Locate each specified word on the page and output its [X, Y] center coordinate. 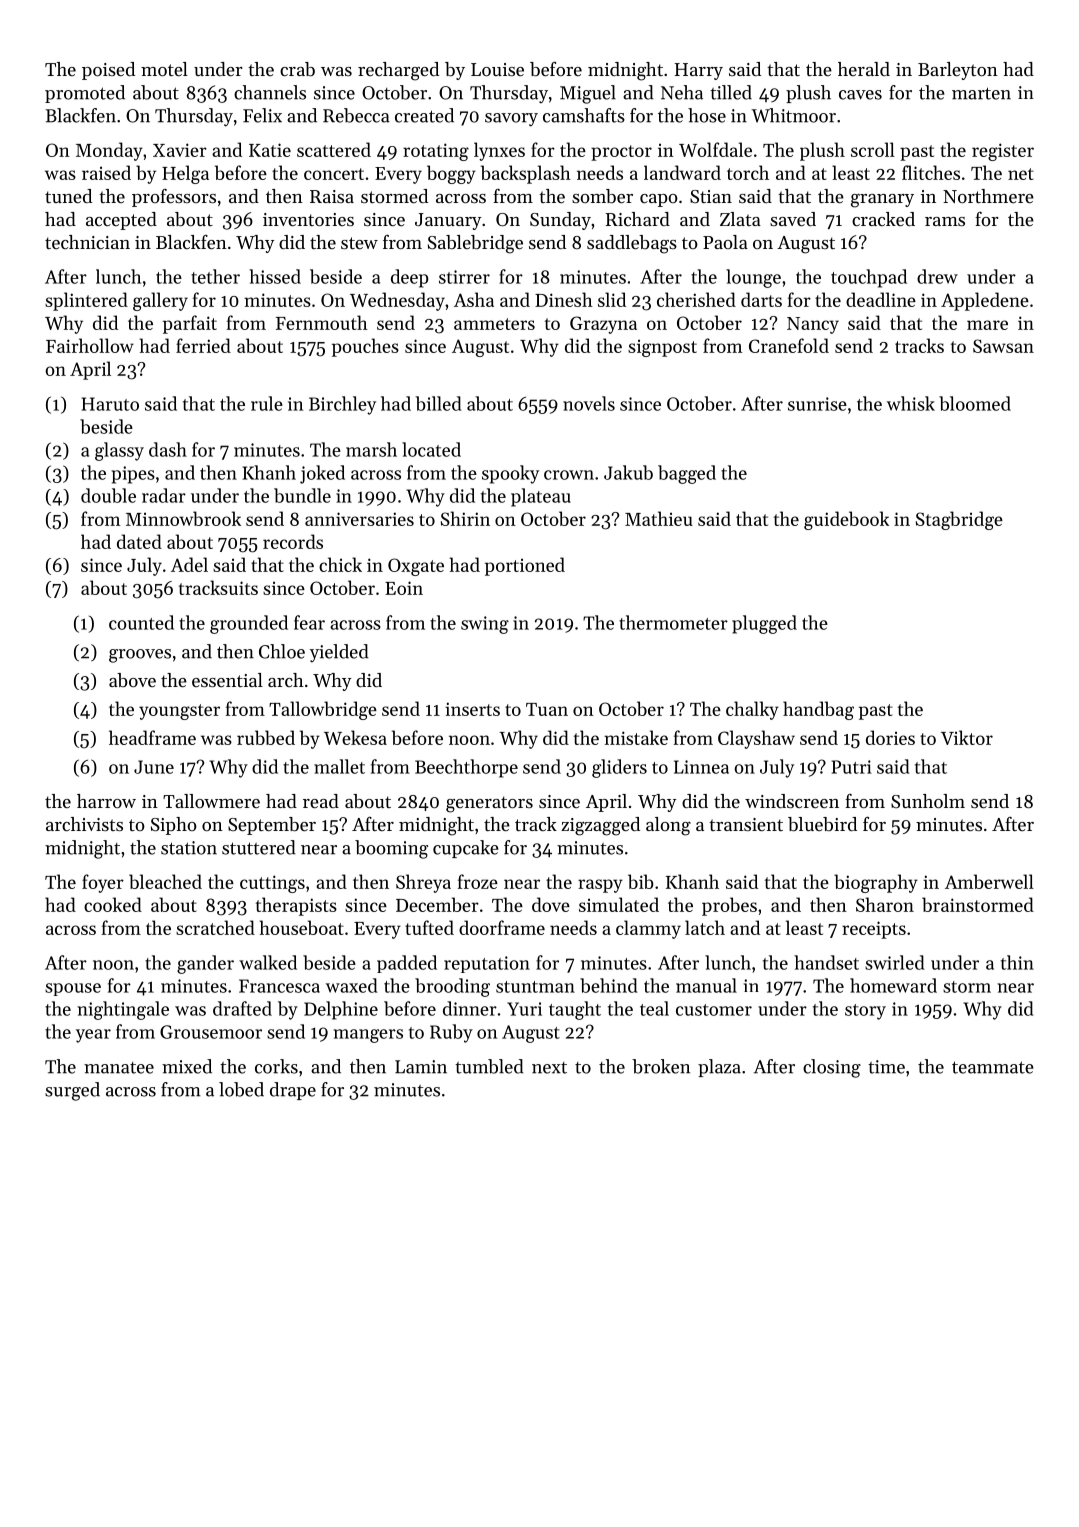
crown [569, 475]
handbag [818, 710]
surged [72, 1091]
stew [359, 243]
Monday [109, 151]
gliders [619, 768]
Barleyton [958, 71]
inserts [472, 709]
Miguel [588, 94]
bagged [687, 474]
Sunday [560, 221]
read [321, 801]
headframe [152, 737]
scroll [873, 149]
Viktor [967, 737]
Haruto [110, 404]
